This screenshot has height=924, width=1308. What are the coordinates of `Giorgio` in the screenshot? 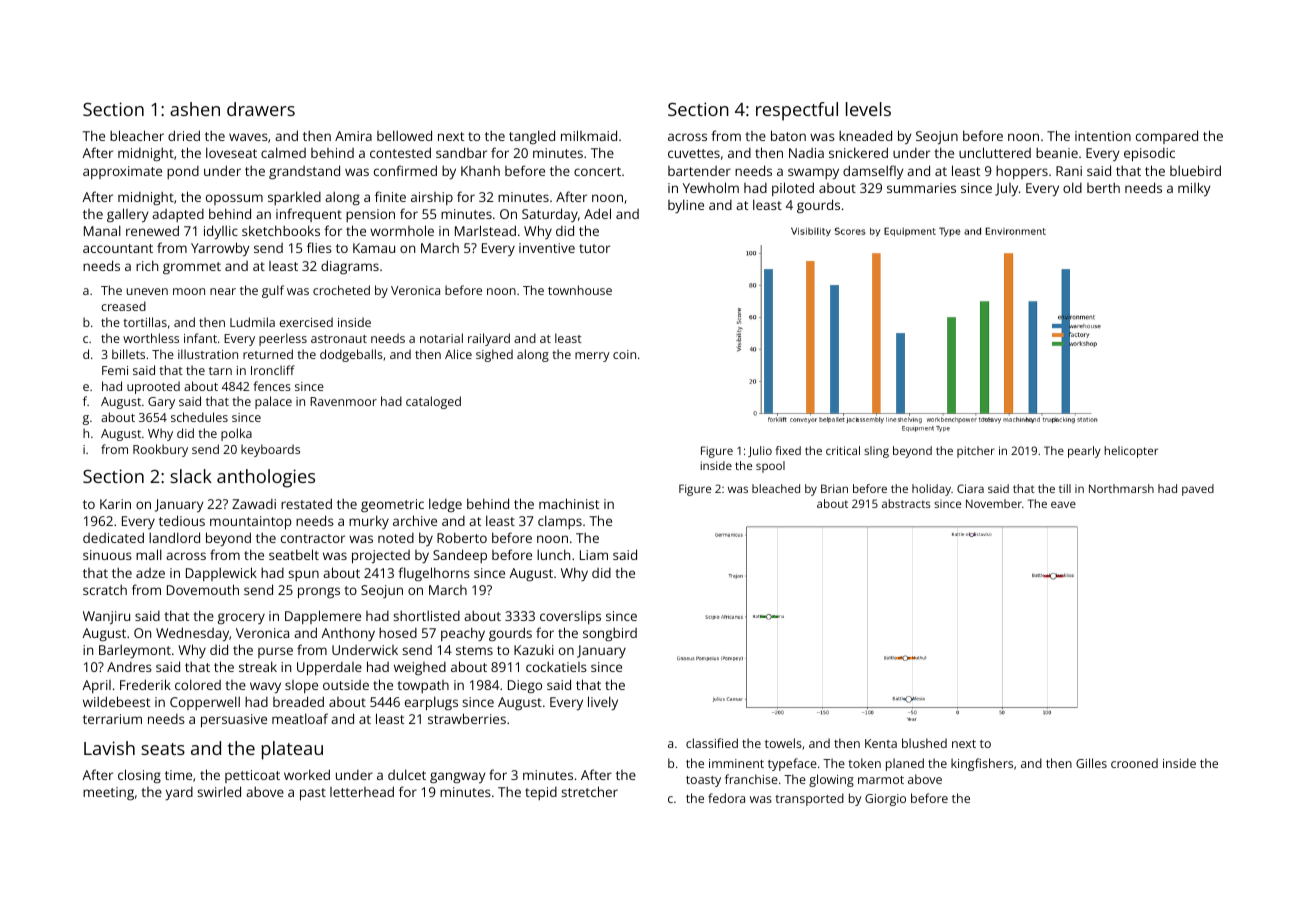 It's located at (885, 800).
